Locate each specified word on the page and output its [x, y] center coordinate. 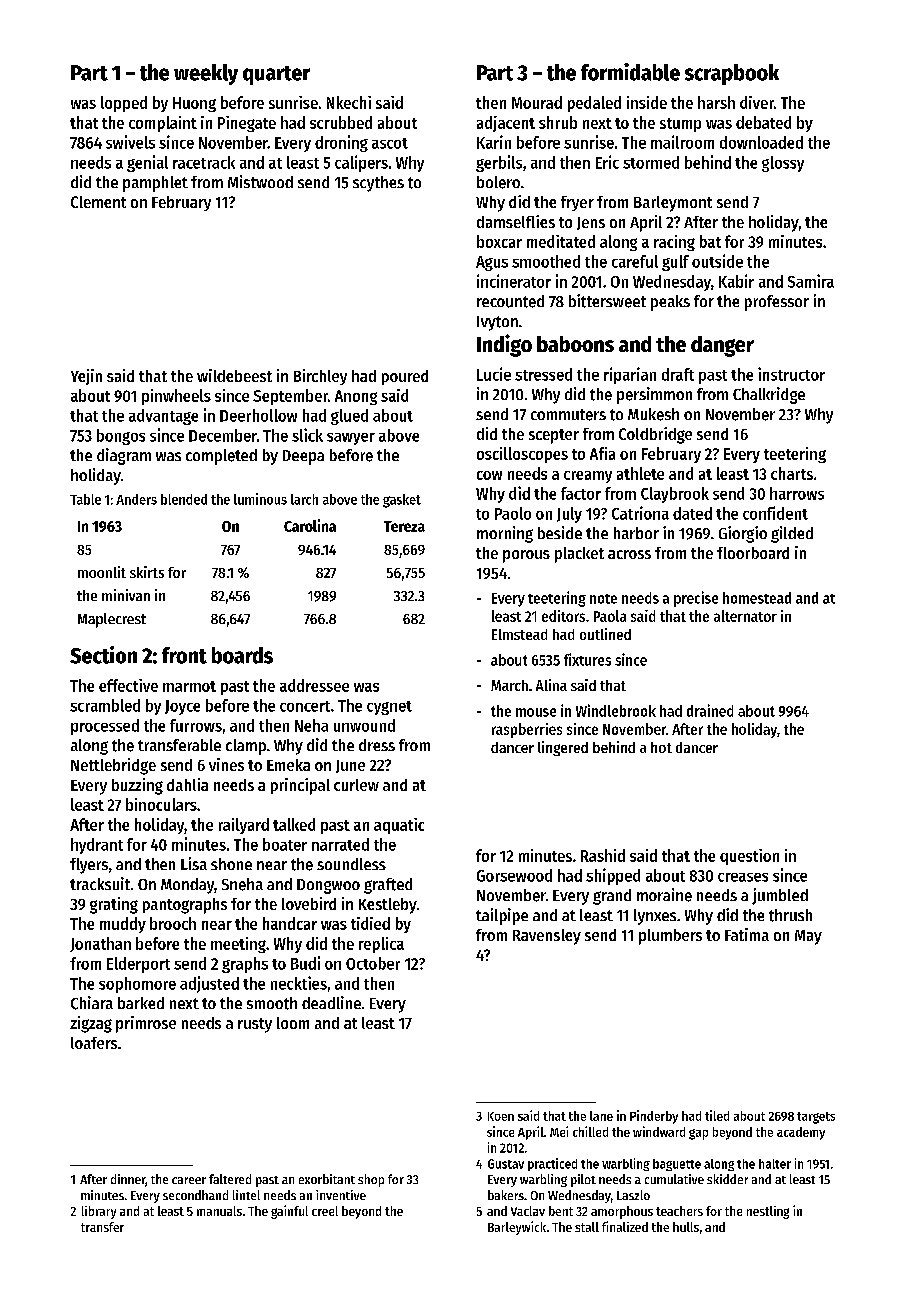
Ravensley [547, 937]
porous [526, 556]
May [808, 937]
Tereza [404, 526]
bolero [498, 182]
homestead [757, 598]
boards [242, 655]
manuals [219, 1211]
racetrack [204, 162]
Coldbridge [655, 435]
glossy [783, 164]
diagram [124, 456]
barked [141, 1003]
